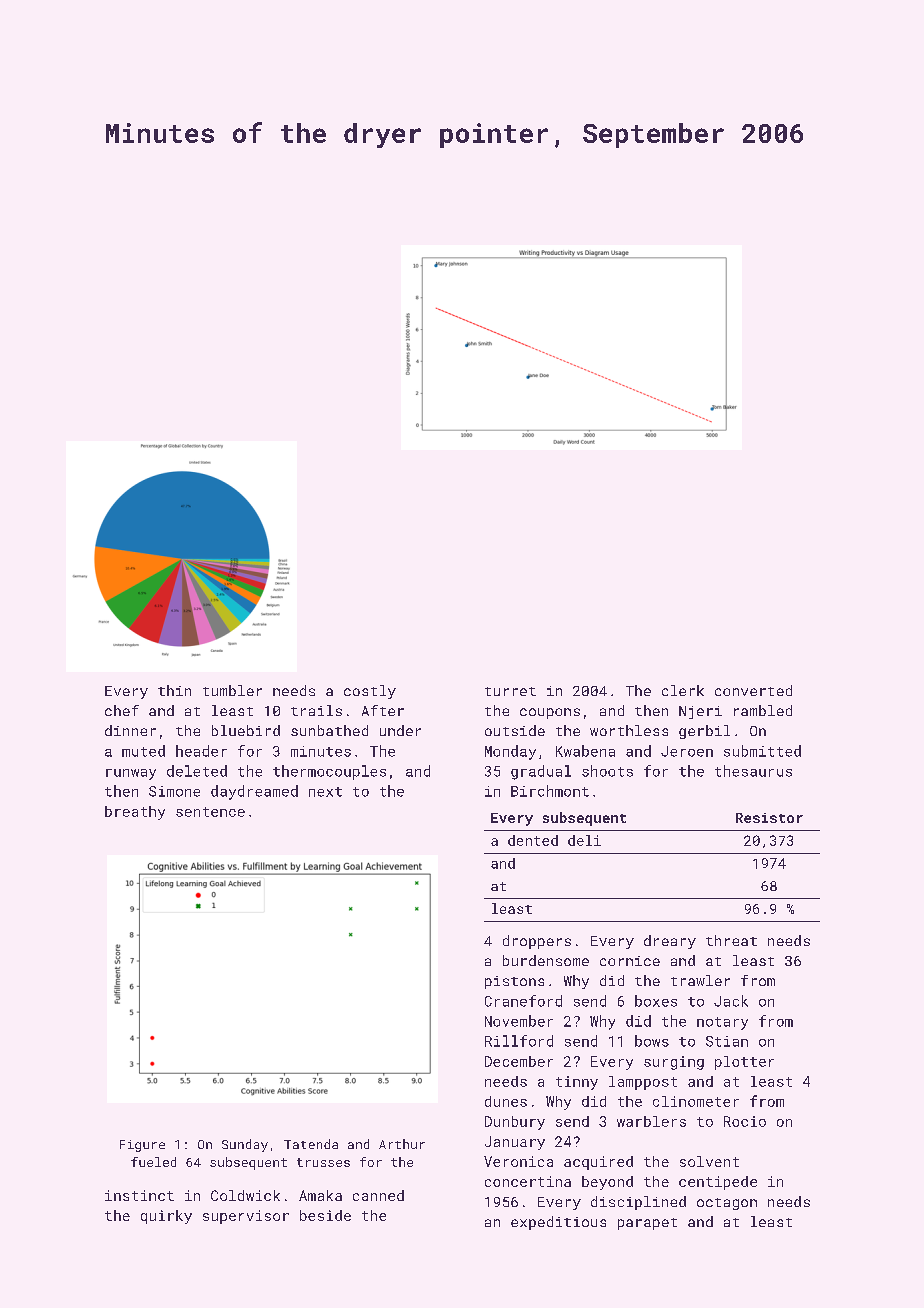 Image resolution: width=924 pixels, height=1308 pixels. What do you see at coordinates (370, 692) in the screenshot?
I see `costly` at bounding box center [370, 692].
